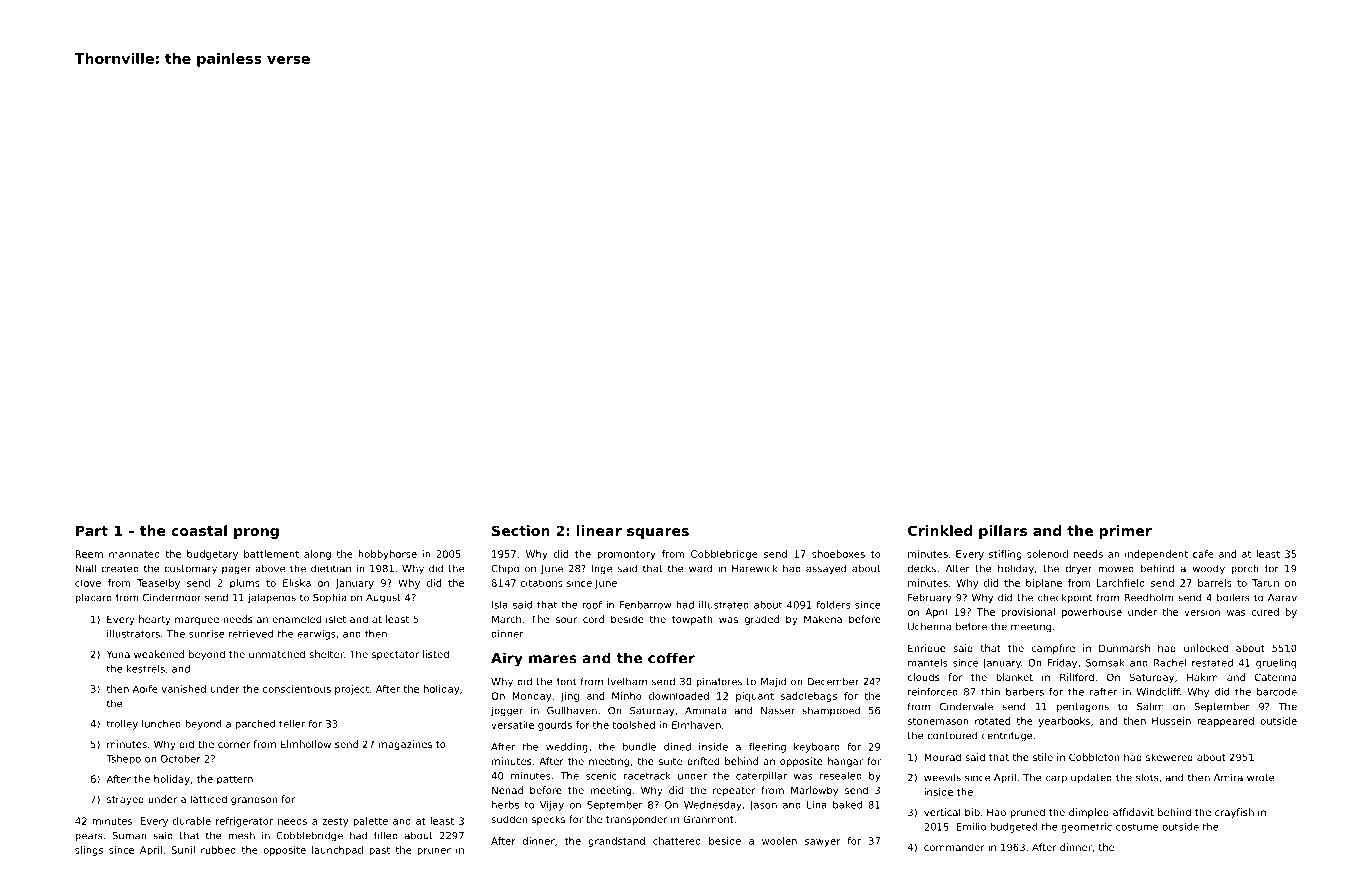  Describe the element at coordinates (145, 689) in the screenshot. I see `Aoife` at that location.
